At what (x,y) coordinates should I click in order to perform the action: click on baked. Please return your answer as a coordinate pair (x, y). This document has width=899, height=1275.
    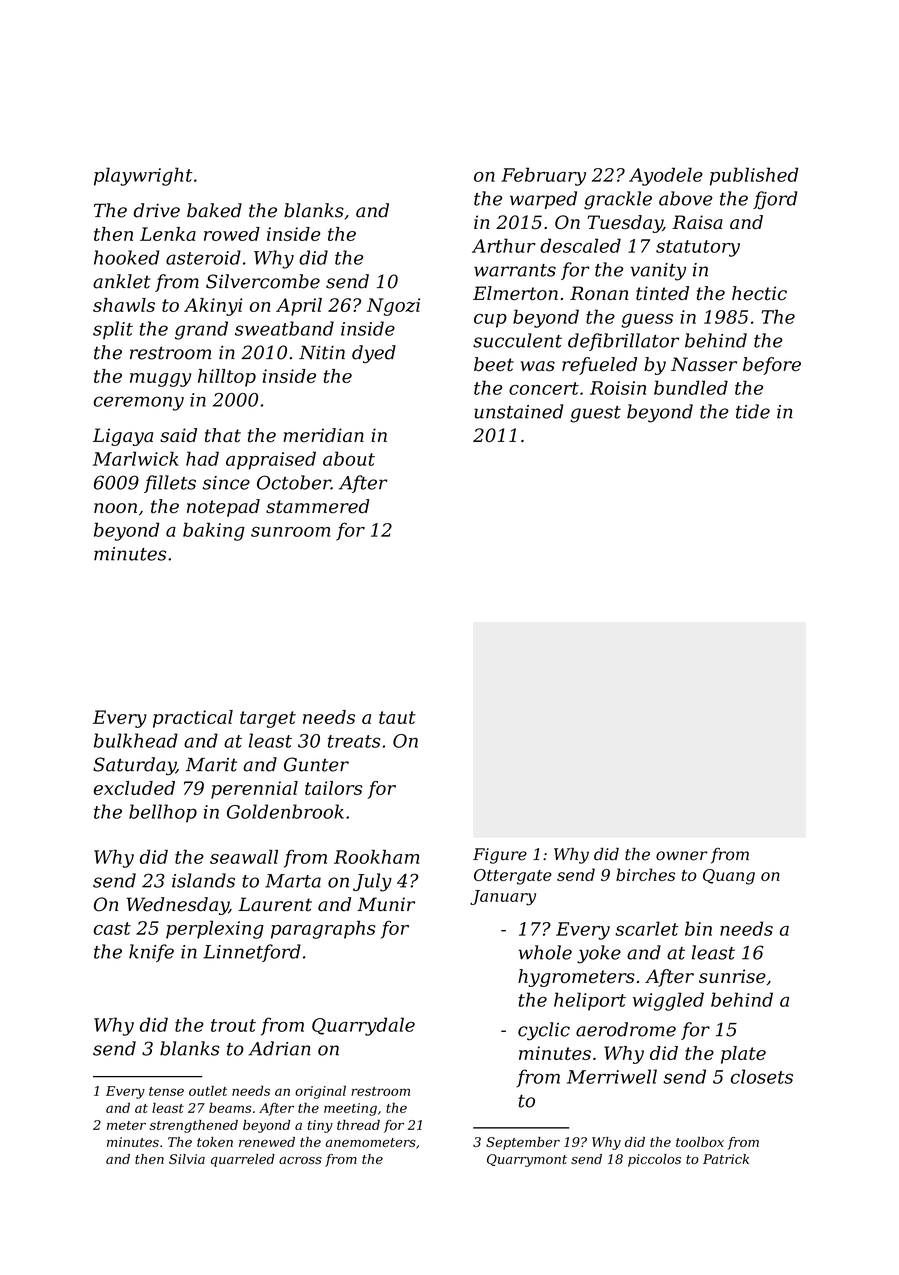
    Looking at the image, I should click on (214, 210).
